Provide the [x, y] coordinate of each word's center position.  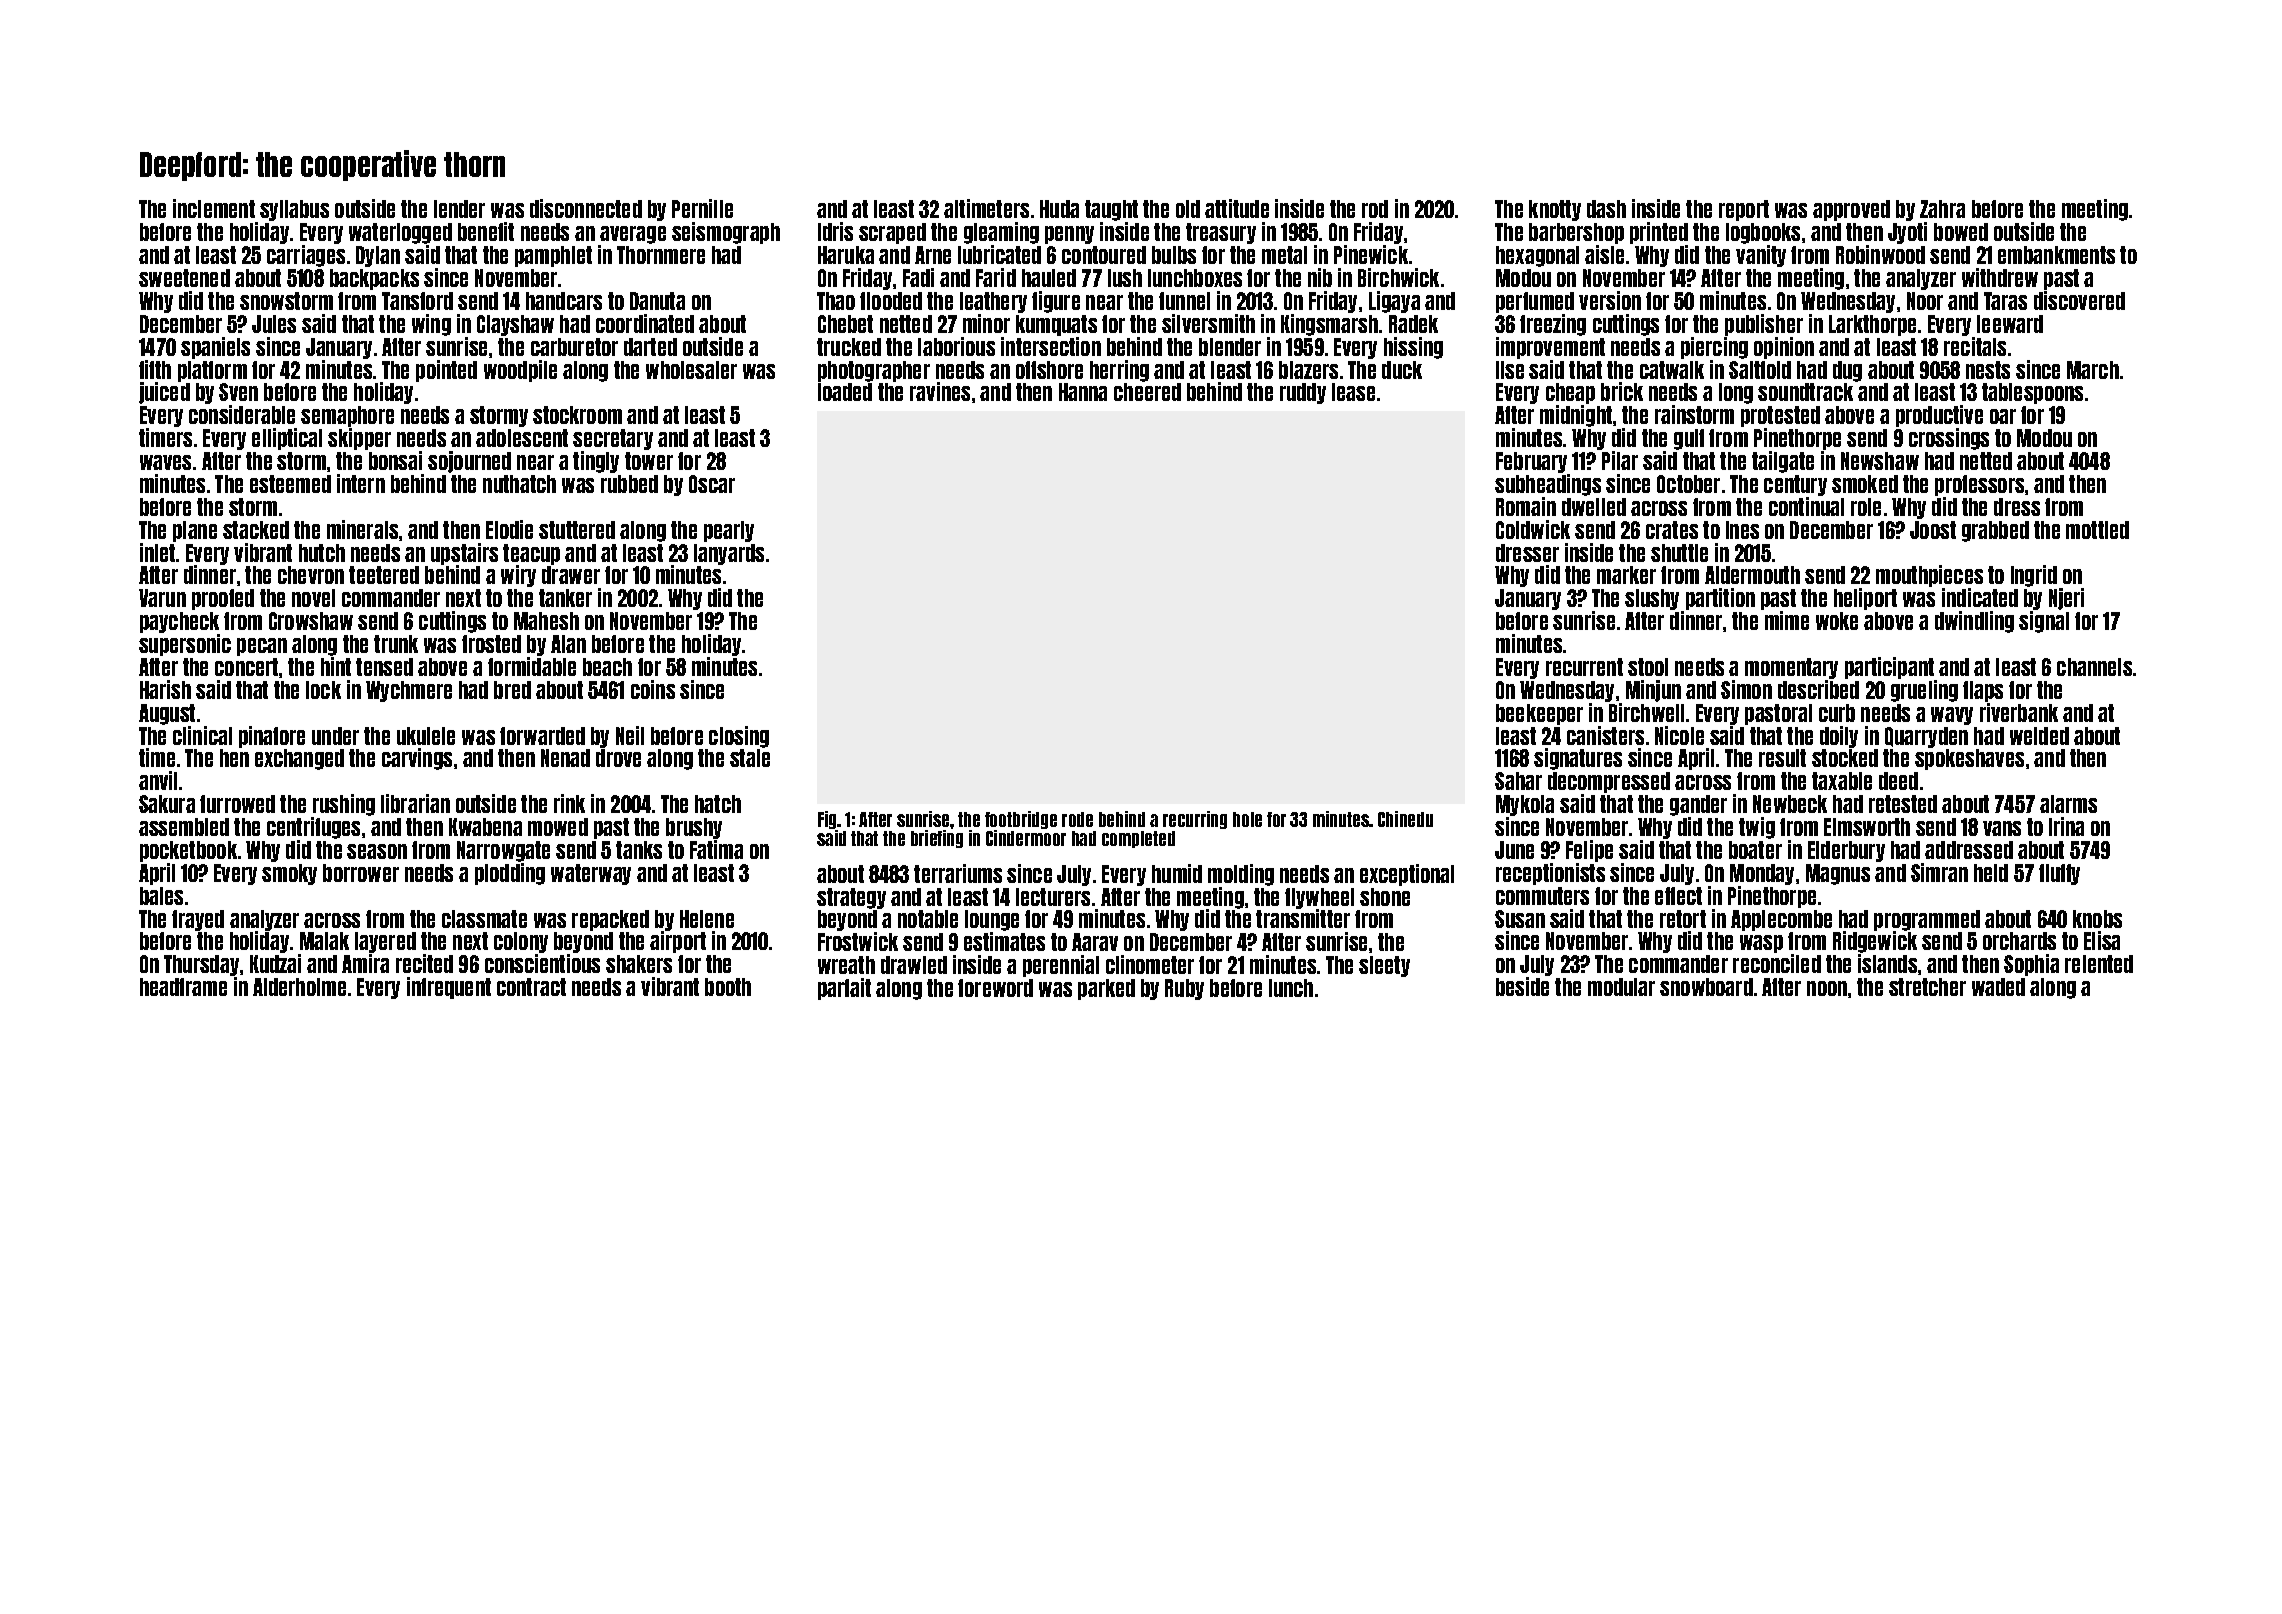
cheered [1147, 392]
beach [607, 667]
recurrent [1584, 667]
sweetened [184, 278]
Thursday [201, 965]
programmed [1927, 920]
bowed [1961, 232]
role [1866, 507]
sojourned [469, 462]
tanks [639, 850]
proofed [223, 599]
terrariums [958, 873]
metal [1284, 255]
